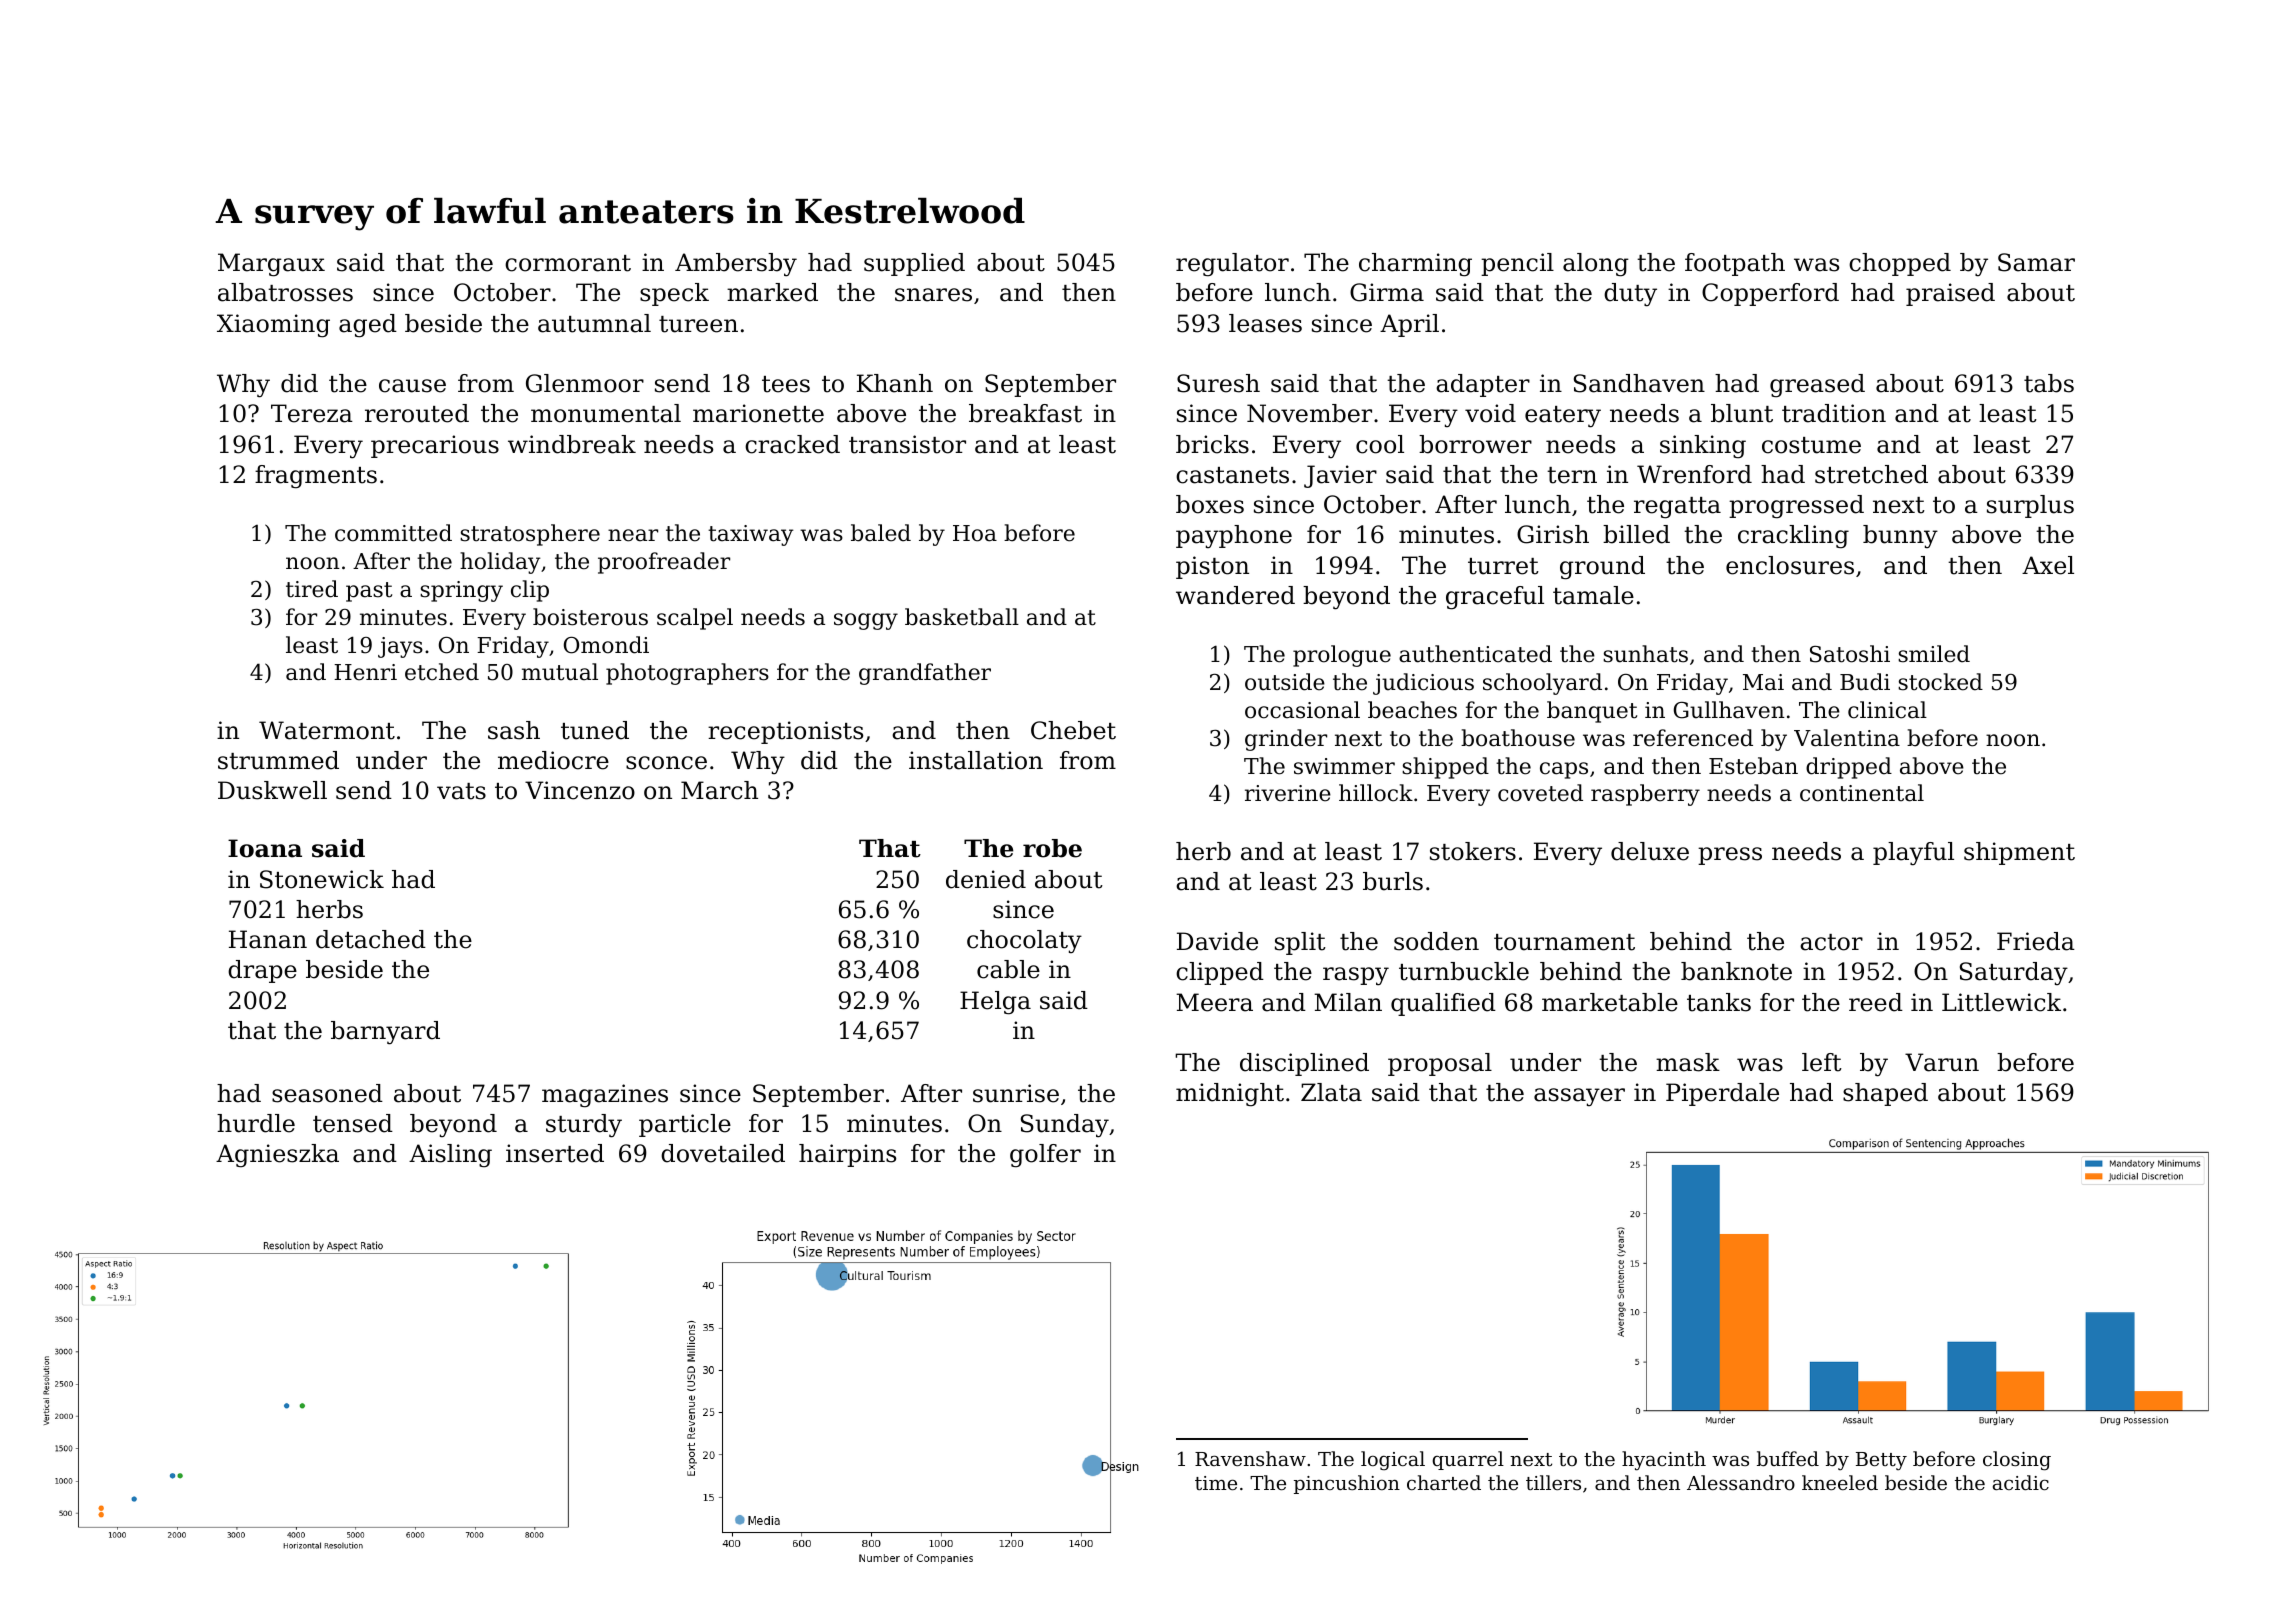  I want to click on robe, so click(1052, 848).
